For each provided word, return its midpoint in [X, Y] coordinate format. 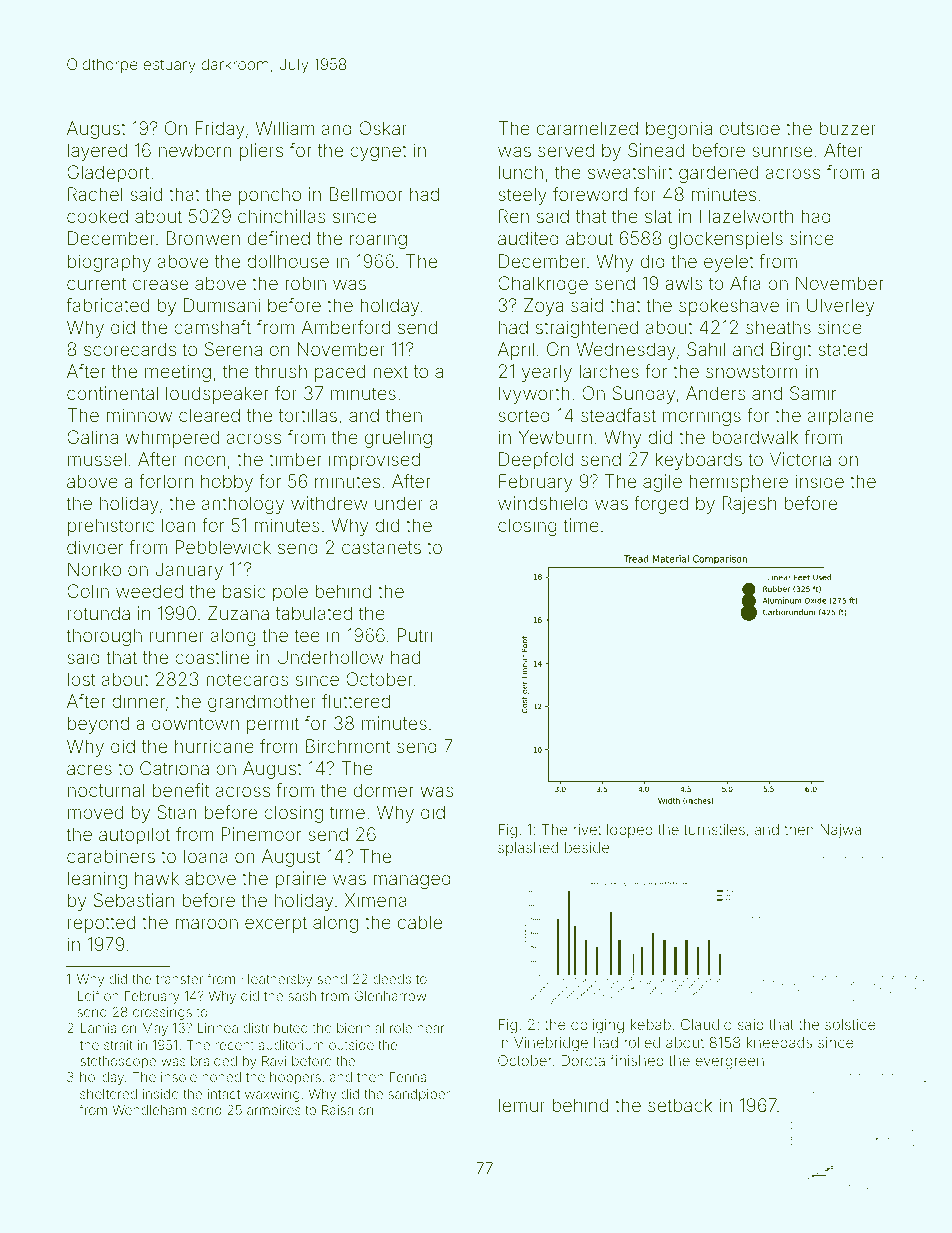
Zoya [543, 307]
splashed [528, 849]
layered [97, 152]
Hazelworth [746, 216]
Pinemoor [261, 834]
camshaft [212, 327]
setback [680, 1105]
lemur [522, 1105]
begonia [679, 130]
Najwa [840, 831]
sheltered [108, 1094]
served [566, 150]
